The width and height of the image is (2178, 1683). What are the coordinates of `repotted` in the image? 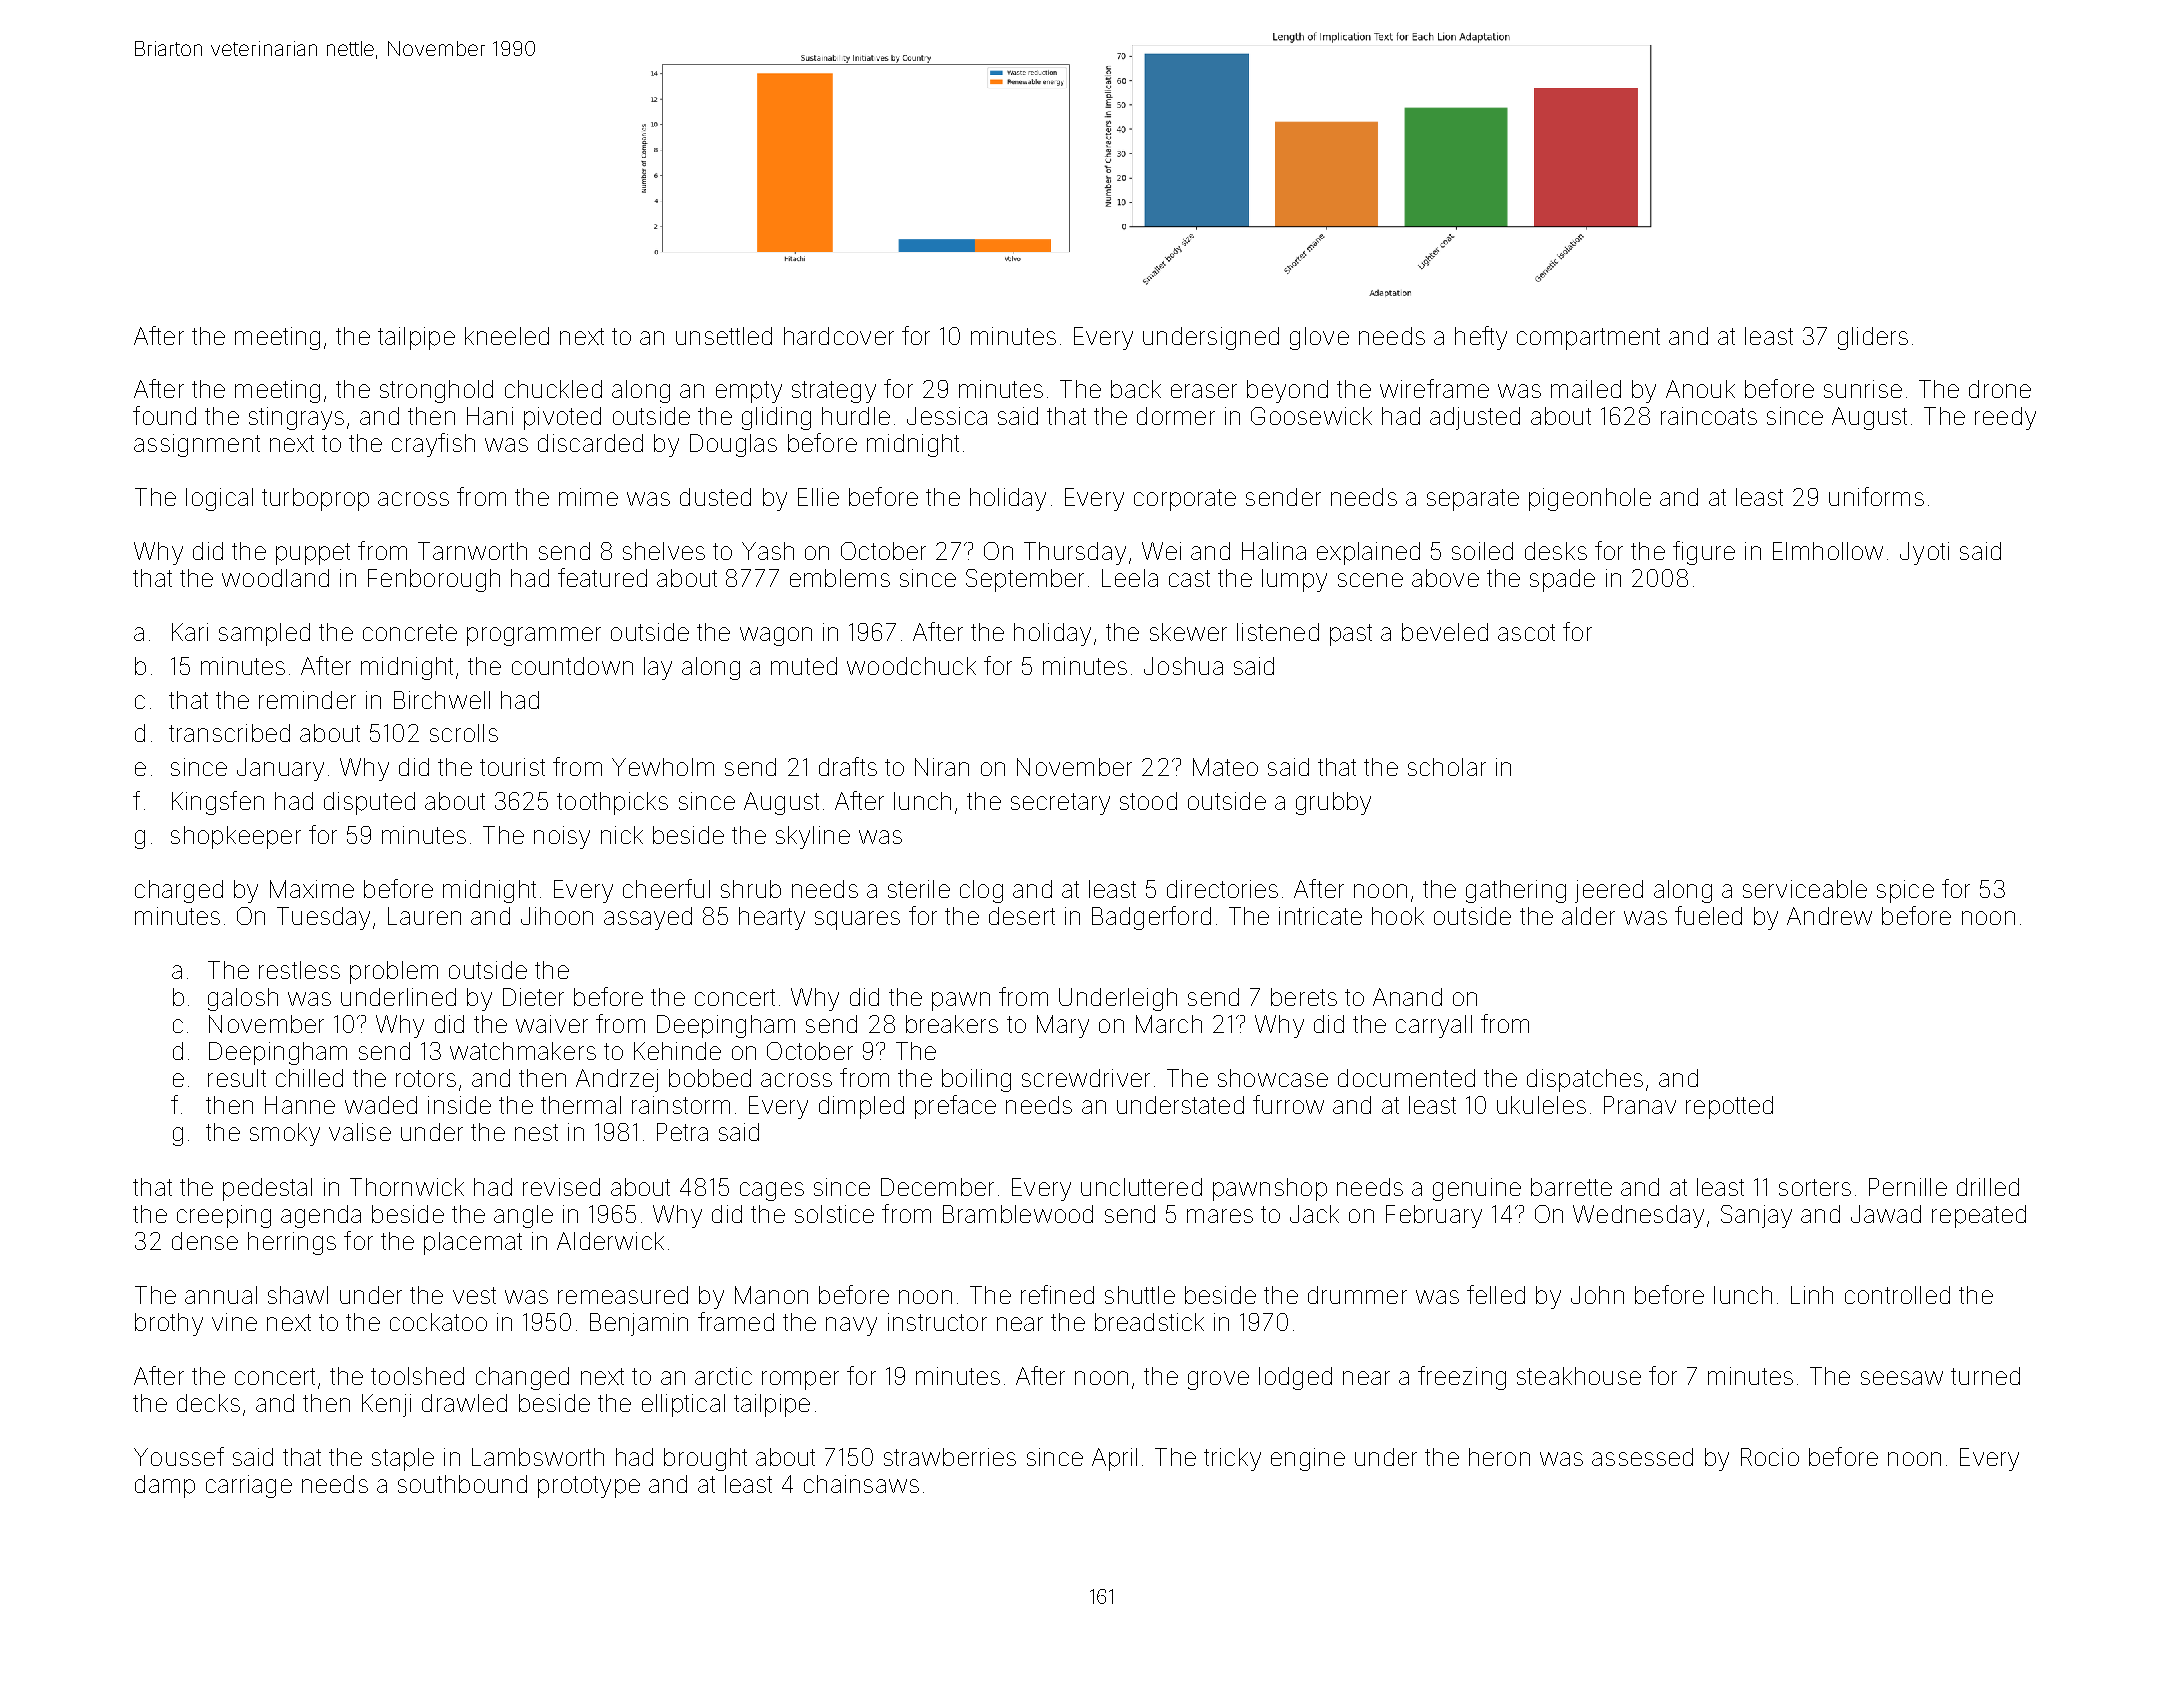 It's located at (1729, 1107).
